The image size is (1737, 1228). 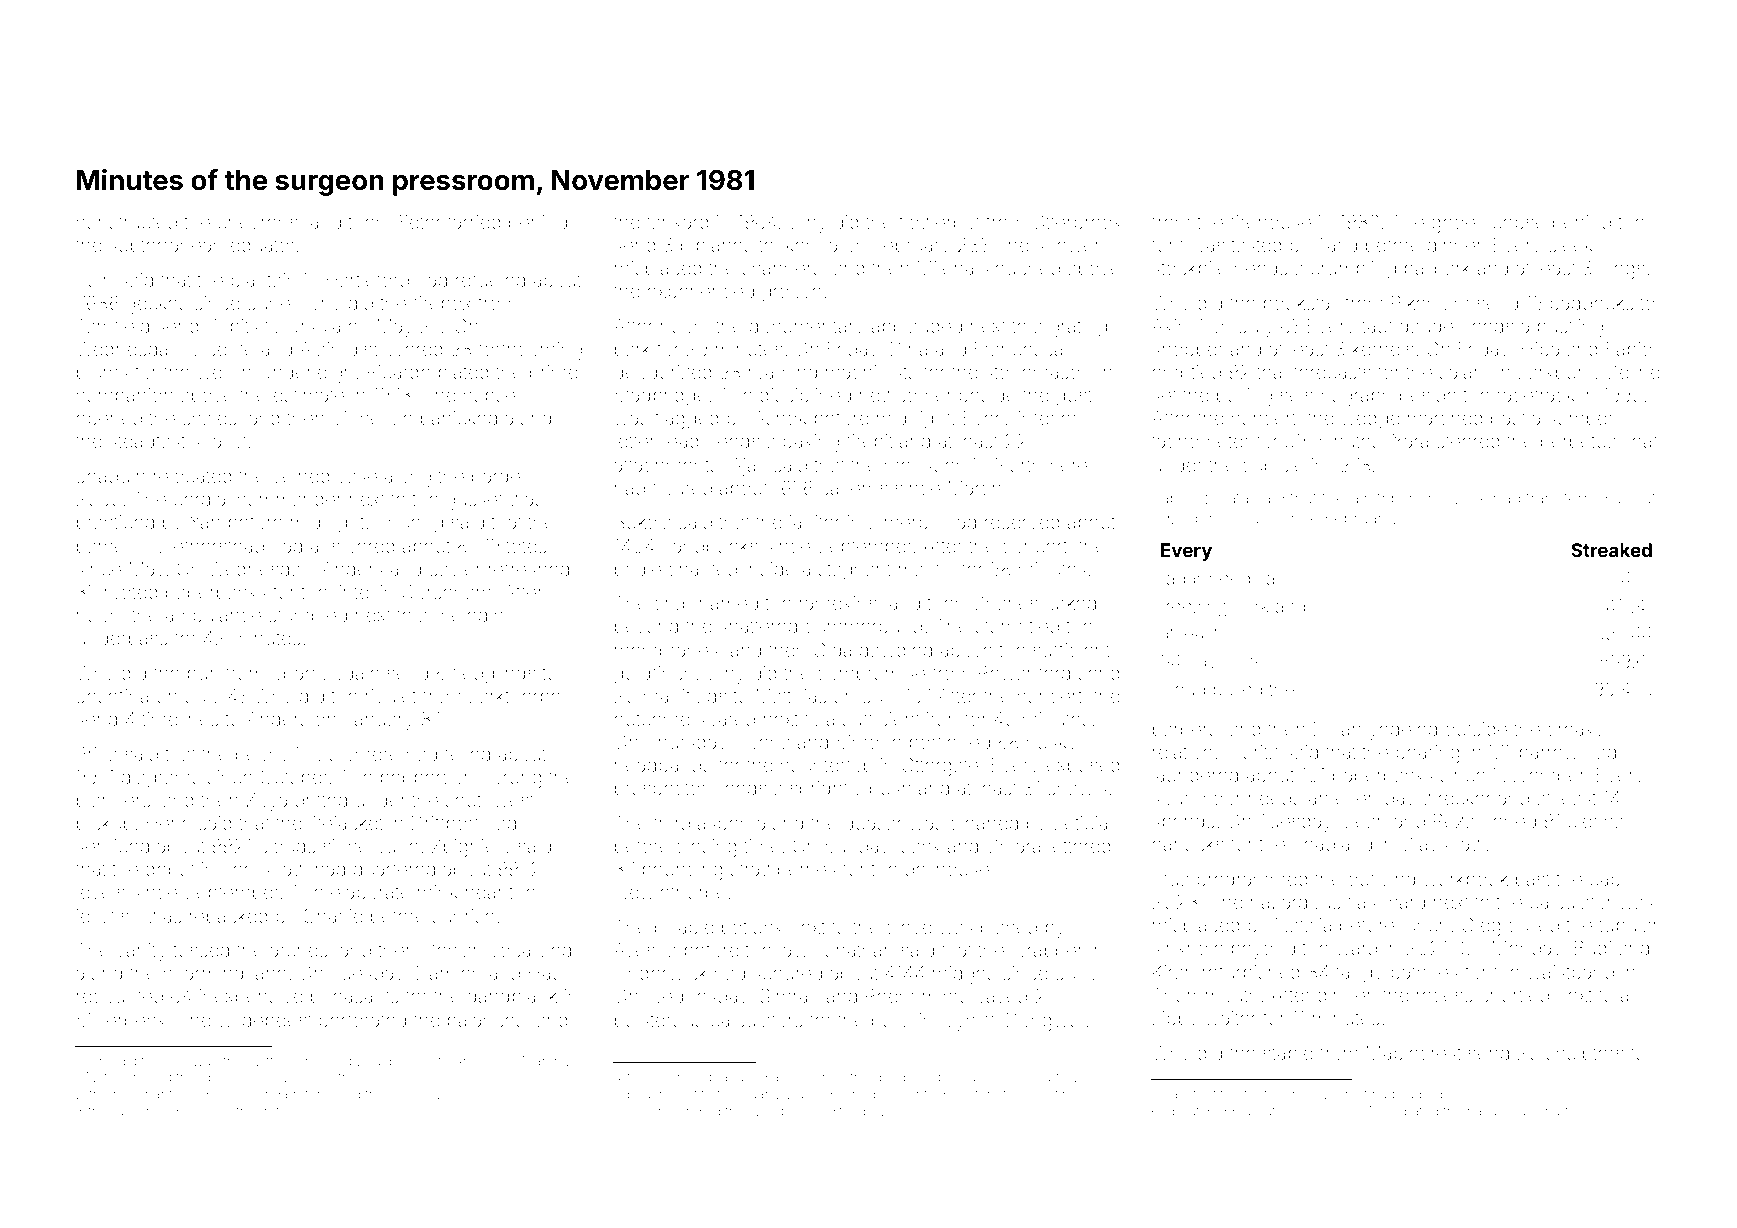 What do you see at coordinates (1533, 925) in the screenshot?
I see `culled` at bounding box center [1533, 925].
